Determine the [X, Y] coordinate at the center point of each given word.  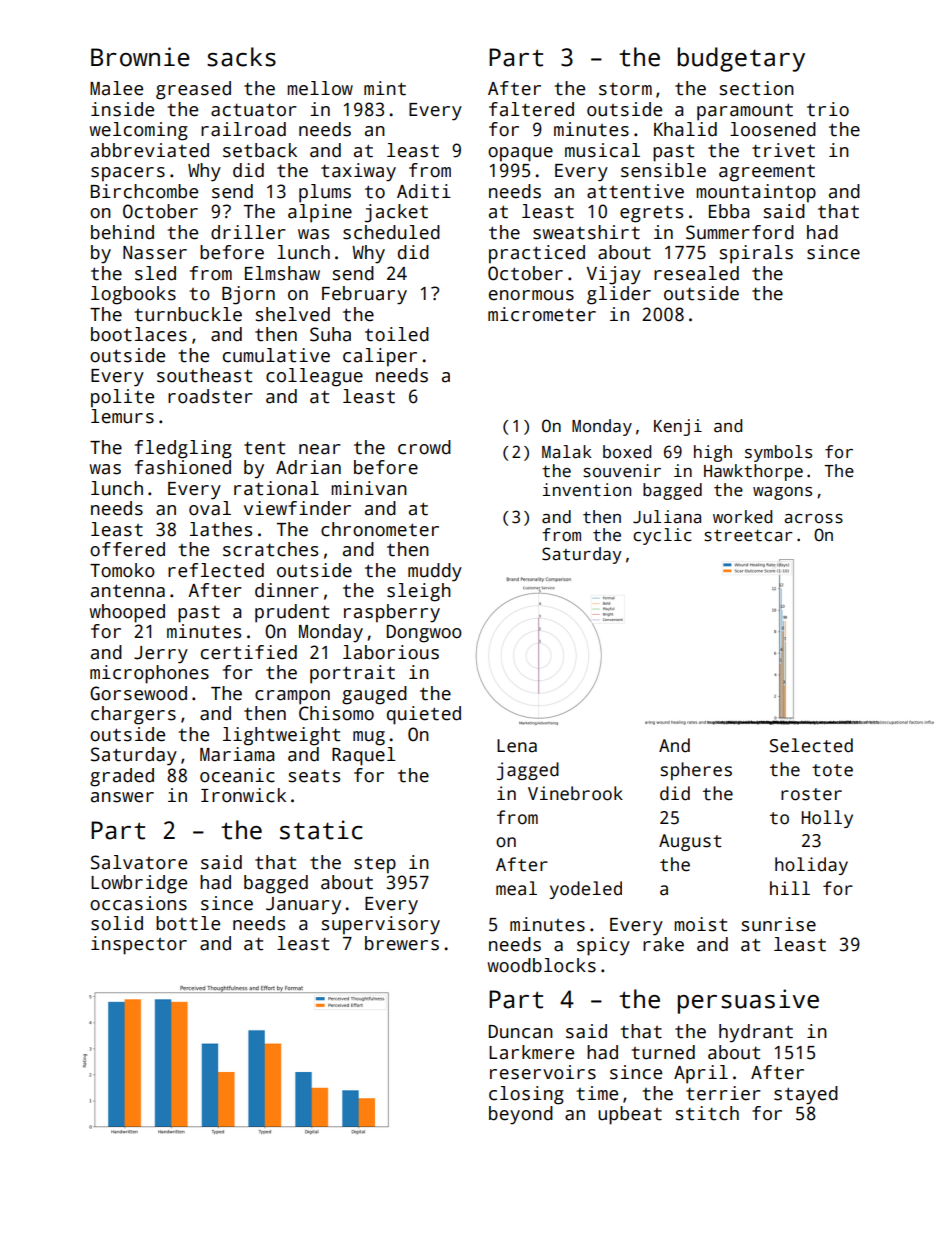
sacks [241, 57]
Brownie [140, 57]
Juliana [667, 517]
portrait [352, 674]
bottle [188, 923]
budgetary [741, 59]
